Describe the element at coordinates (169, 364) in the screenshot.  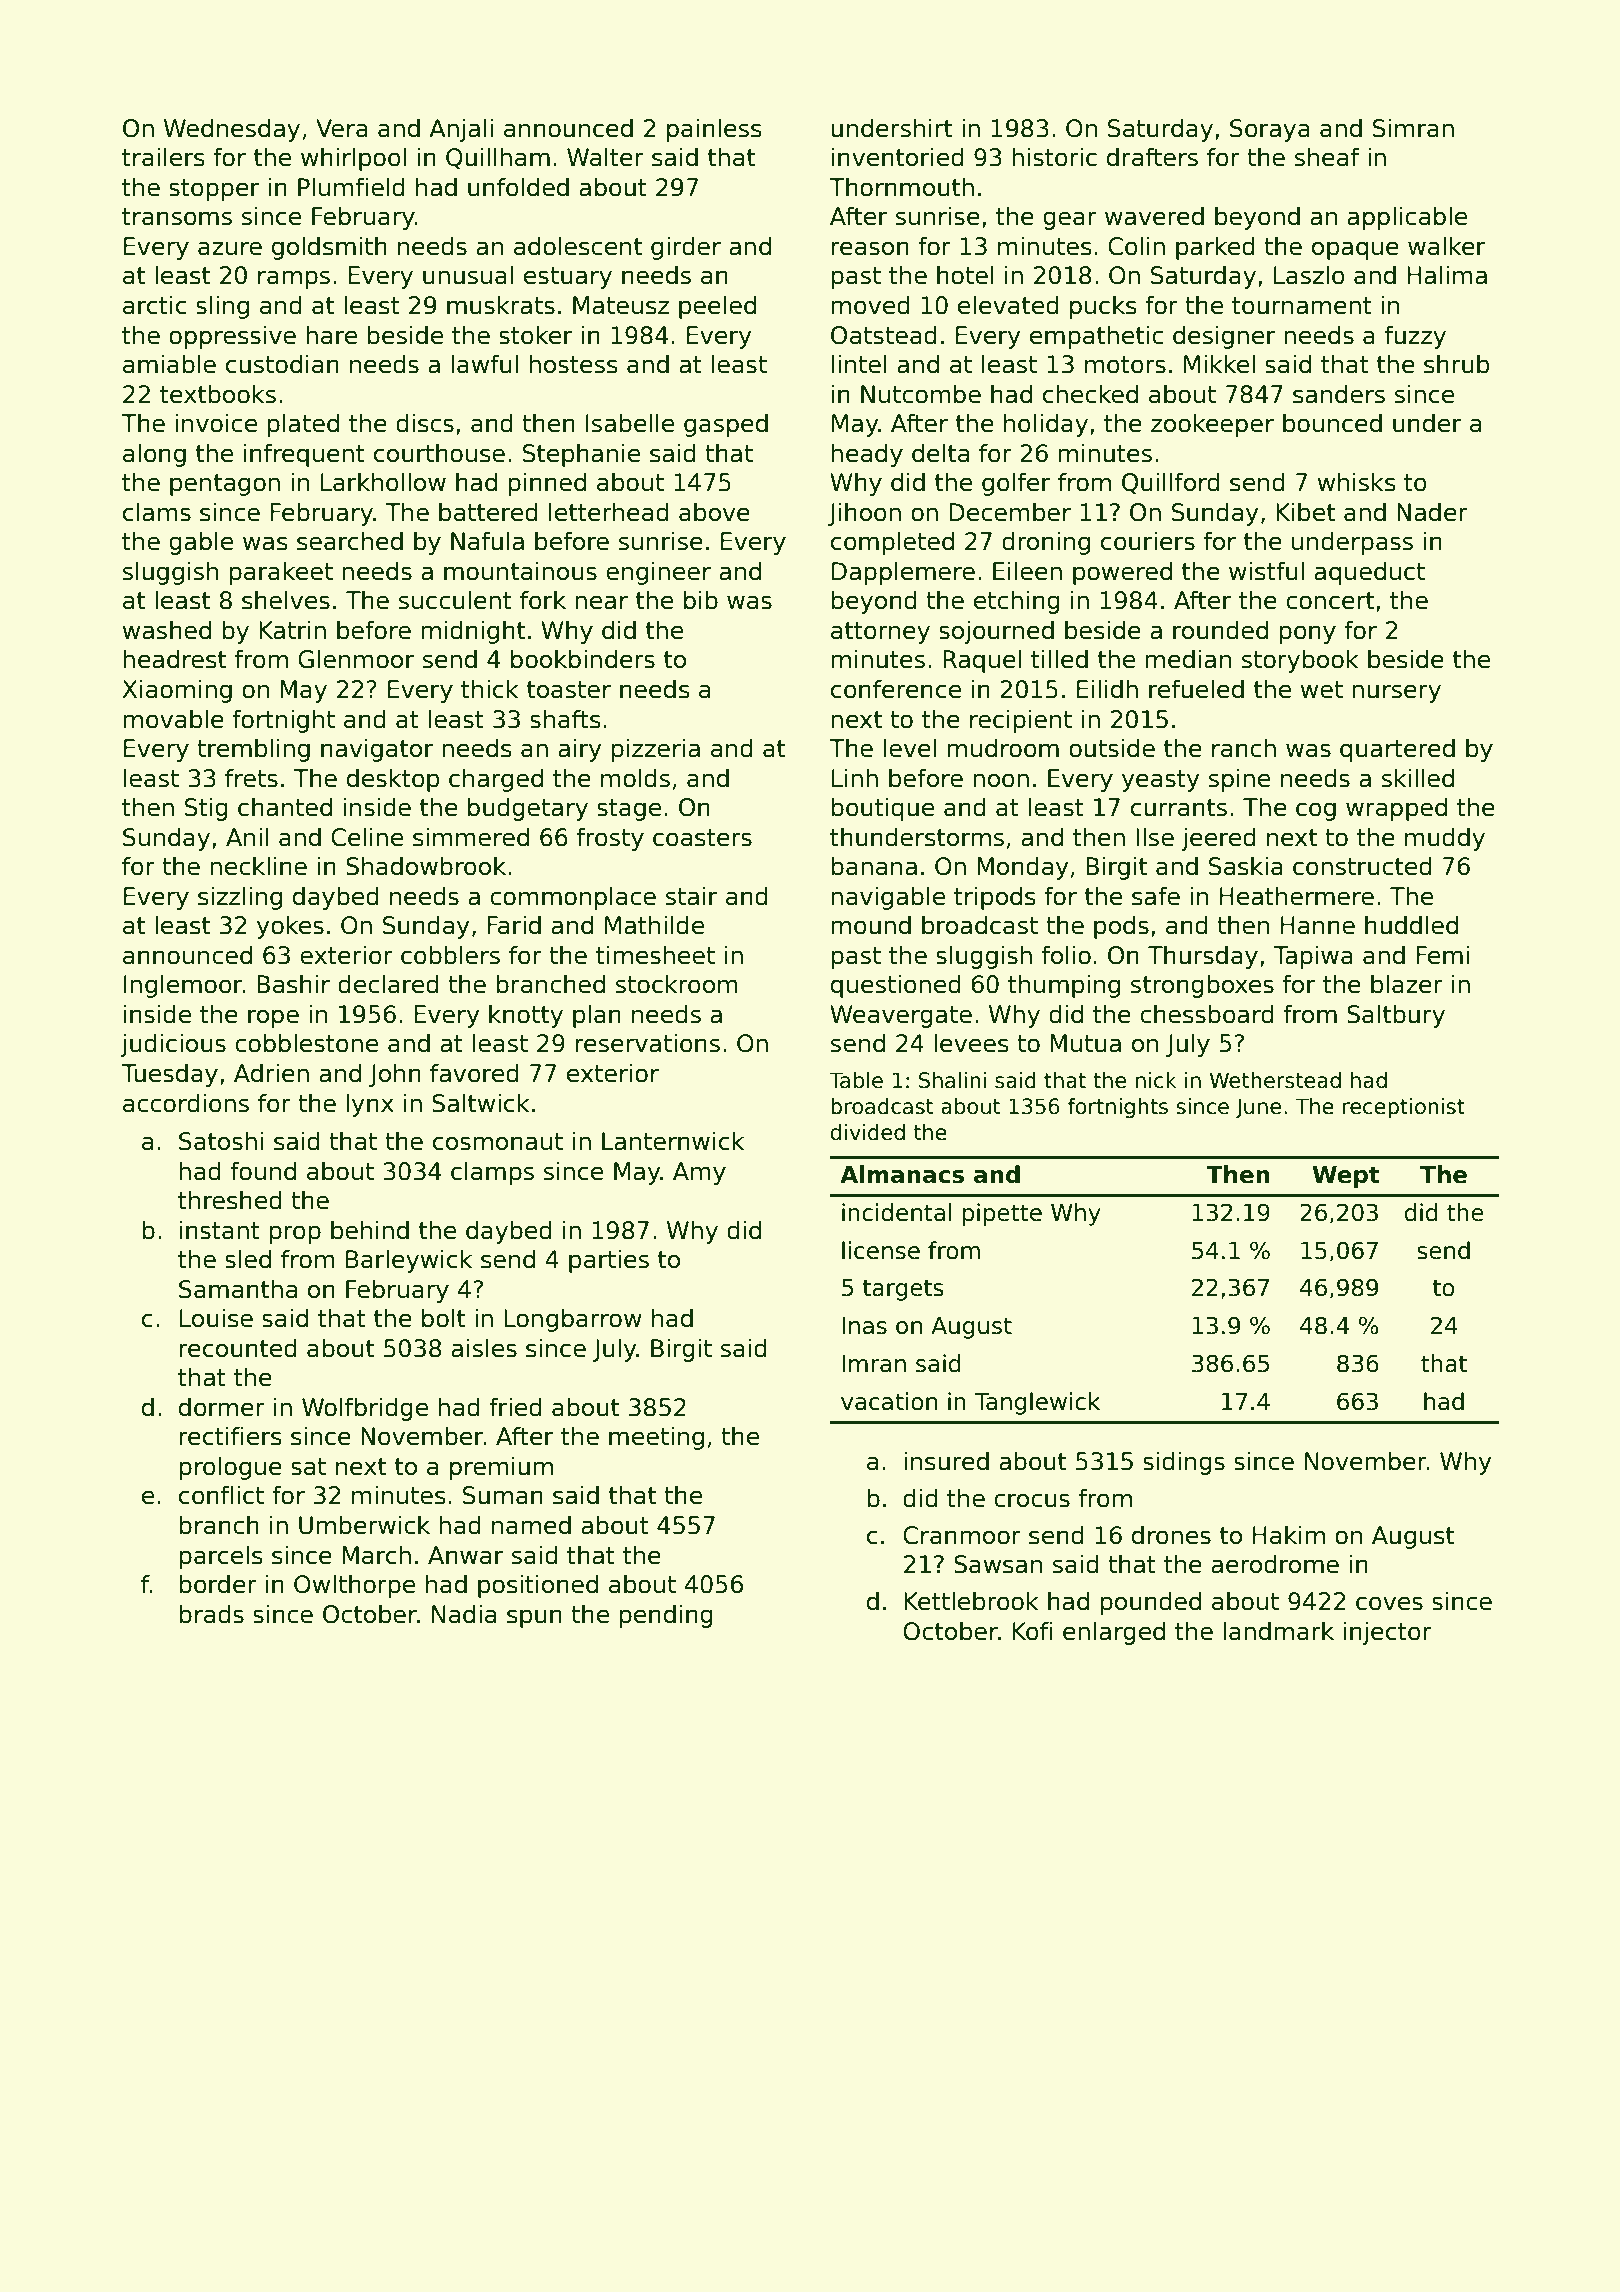
I see `amiable` at that location.
